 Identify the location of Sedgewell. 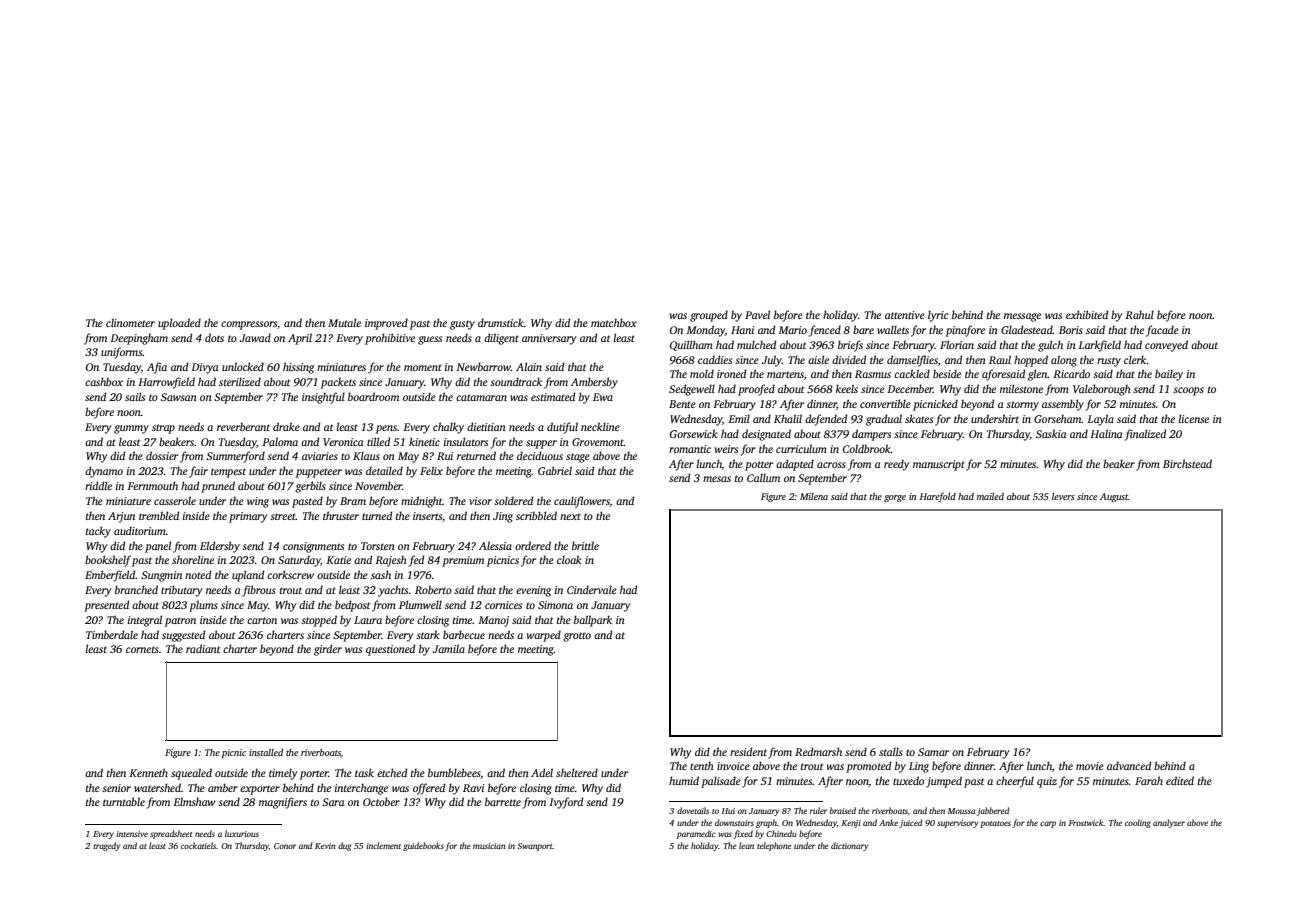
(692, 390).
